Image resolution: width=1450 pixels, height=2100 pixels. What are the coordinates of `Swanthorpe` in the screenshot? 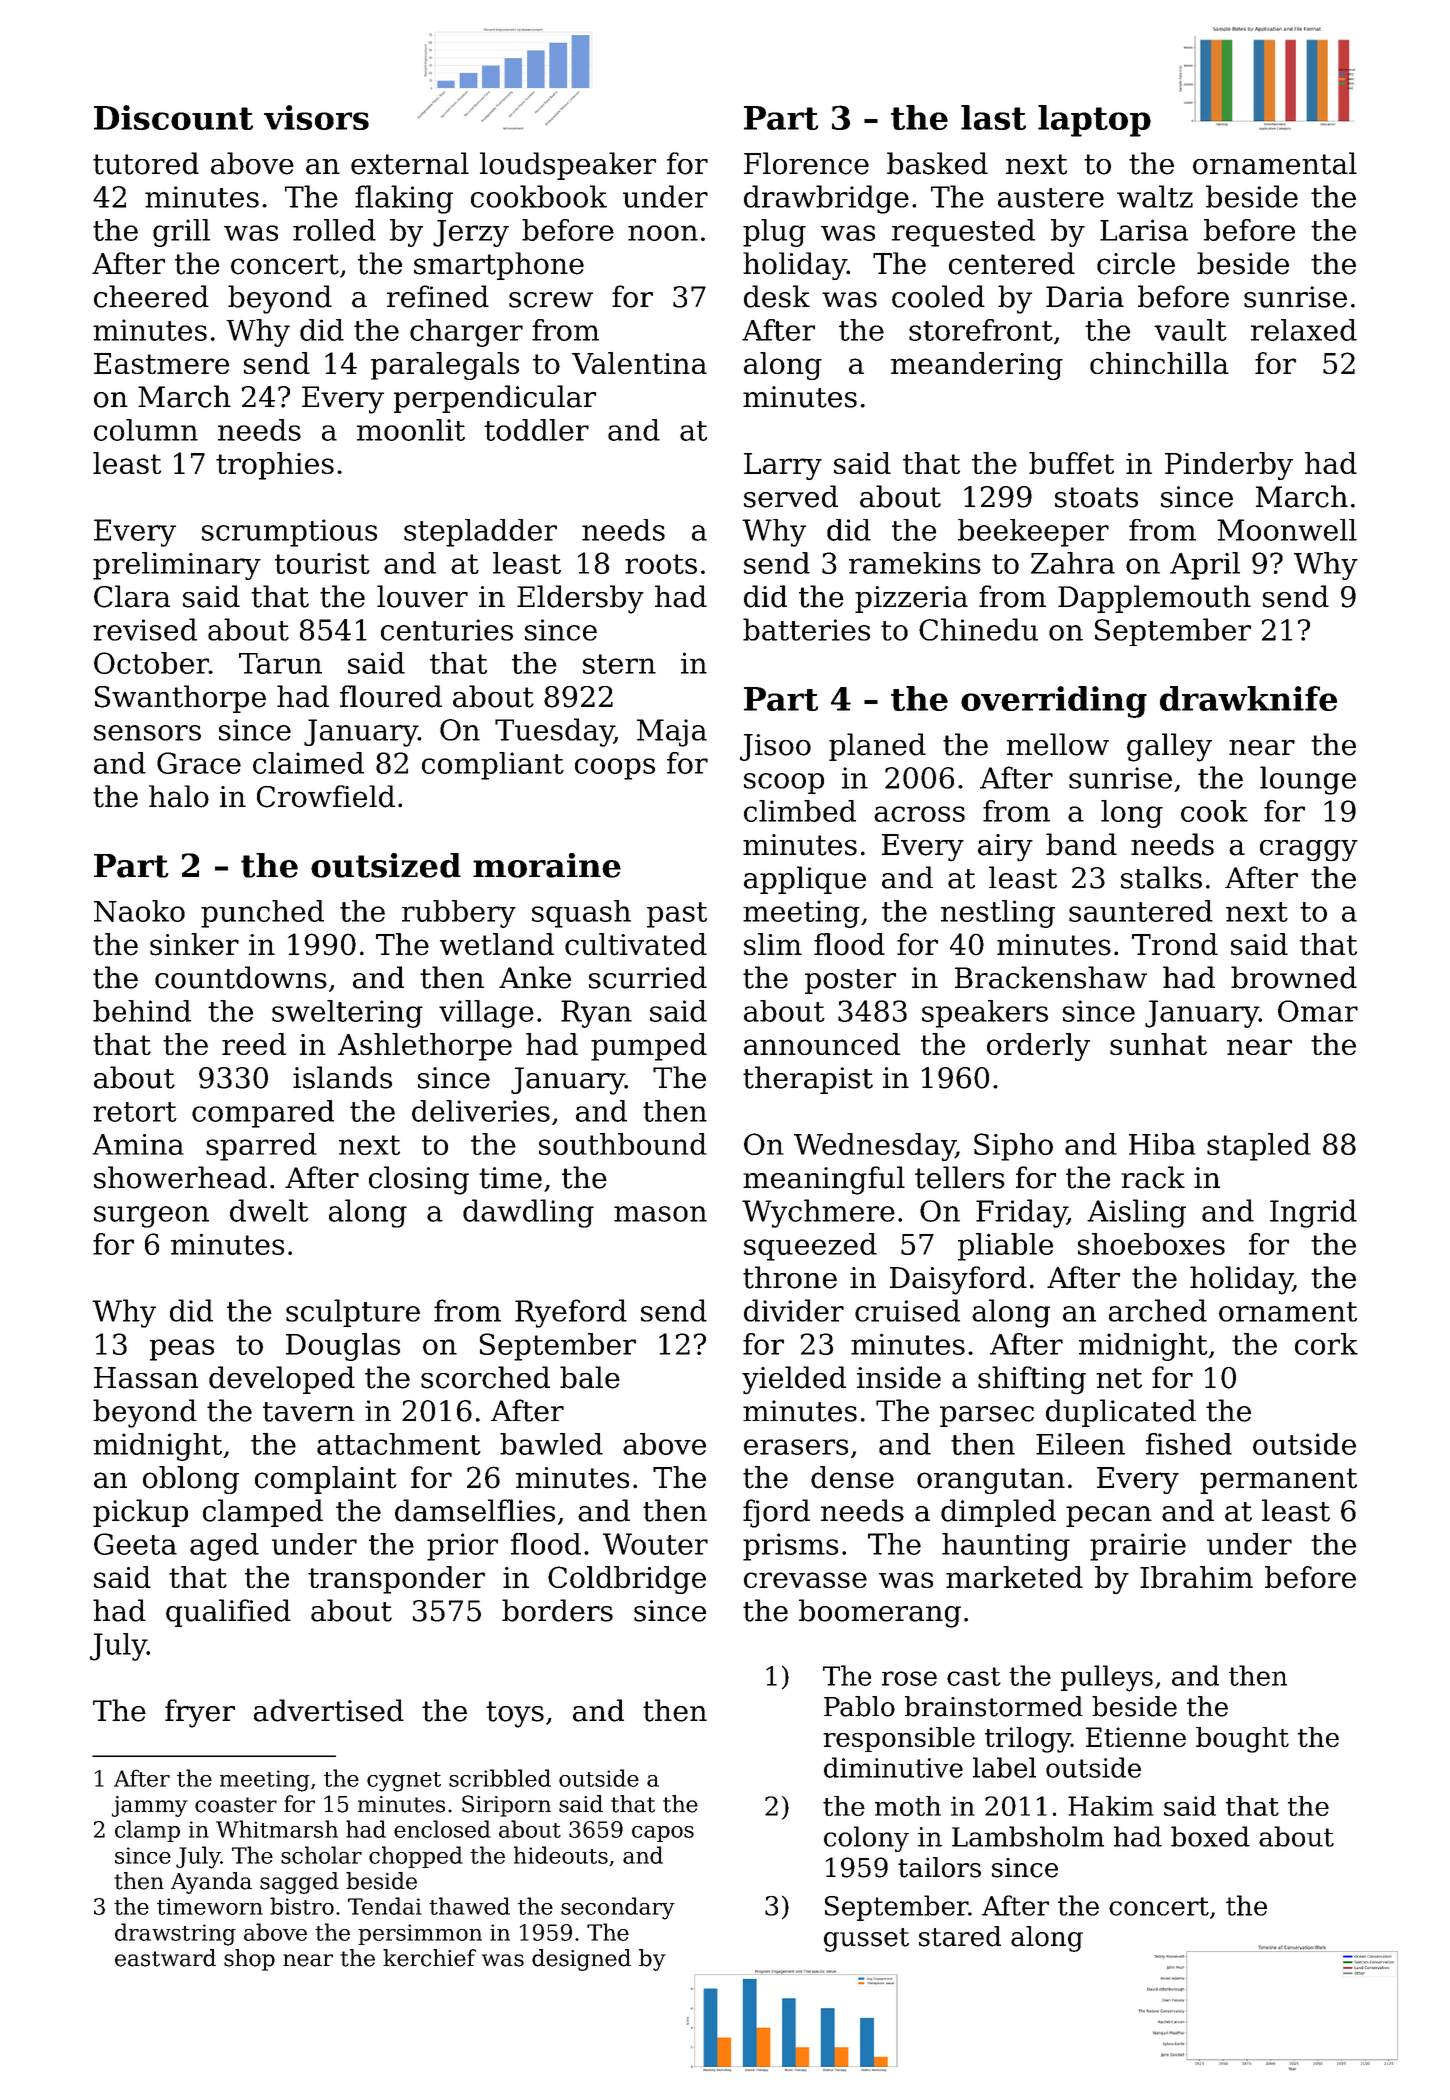 It's located at (180, 699).
